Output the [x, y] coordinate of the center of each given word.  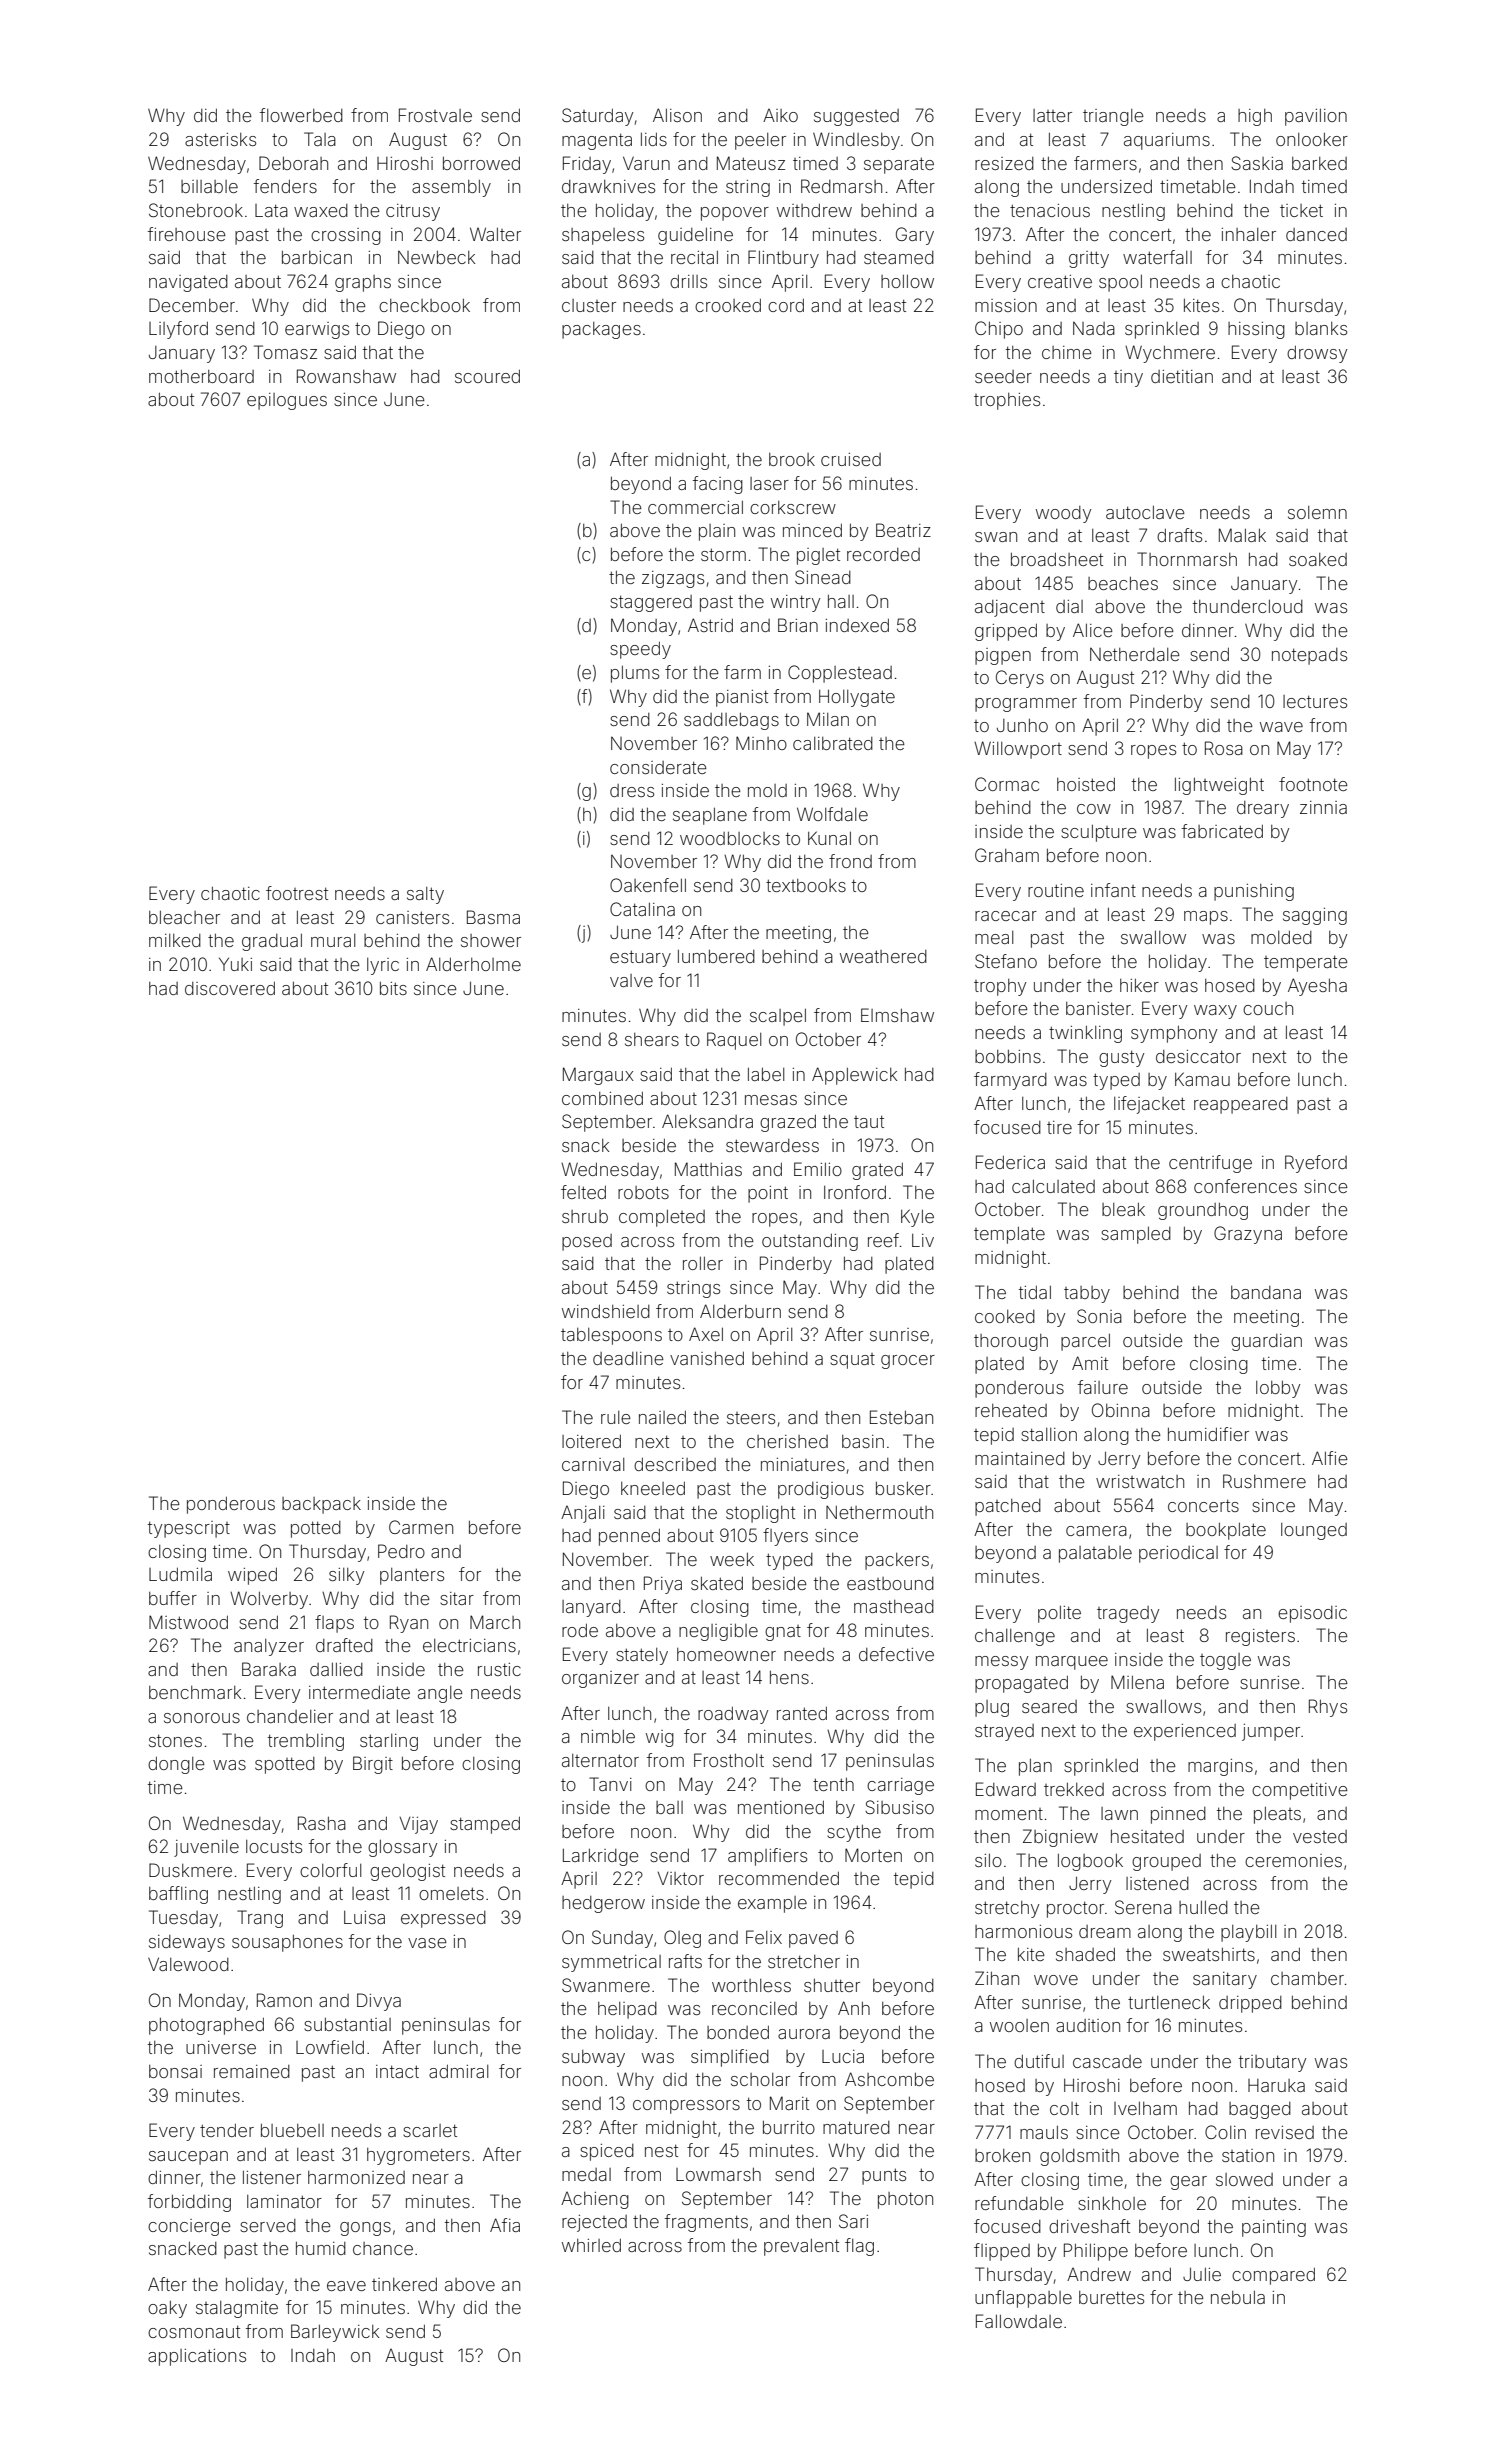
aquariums [1167, 141]
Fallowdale [1019, 2321]
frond [850, 861]
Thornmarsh [1187, 559]
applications [197, 2357]
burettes [1111, 2297]
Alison [677, 115]
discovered [230, 988]
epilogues [287, 401]
